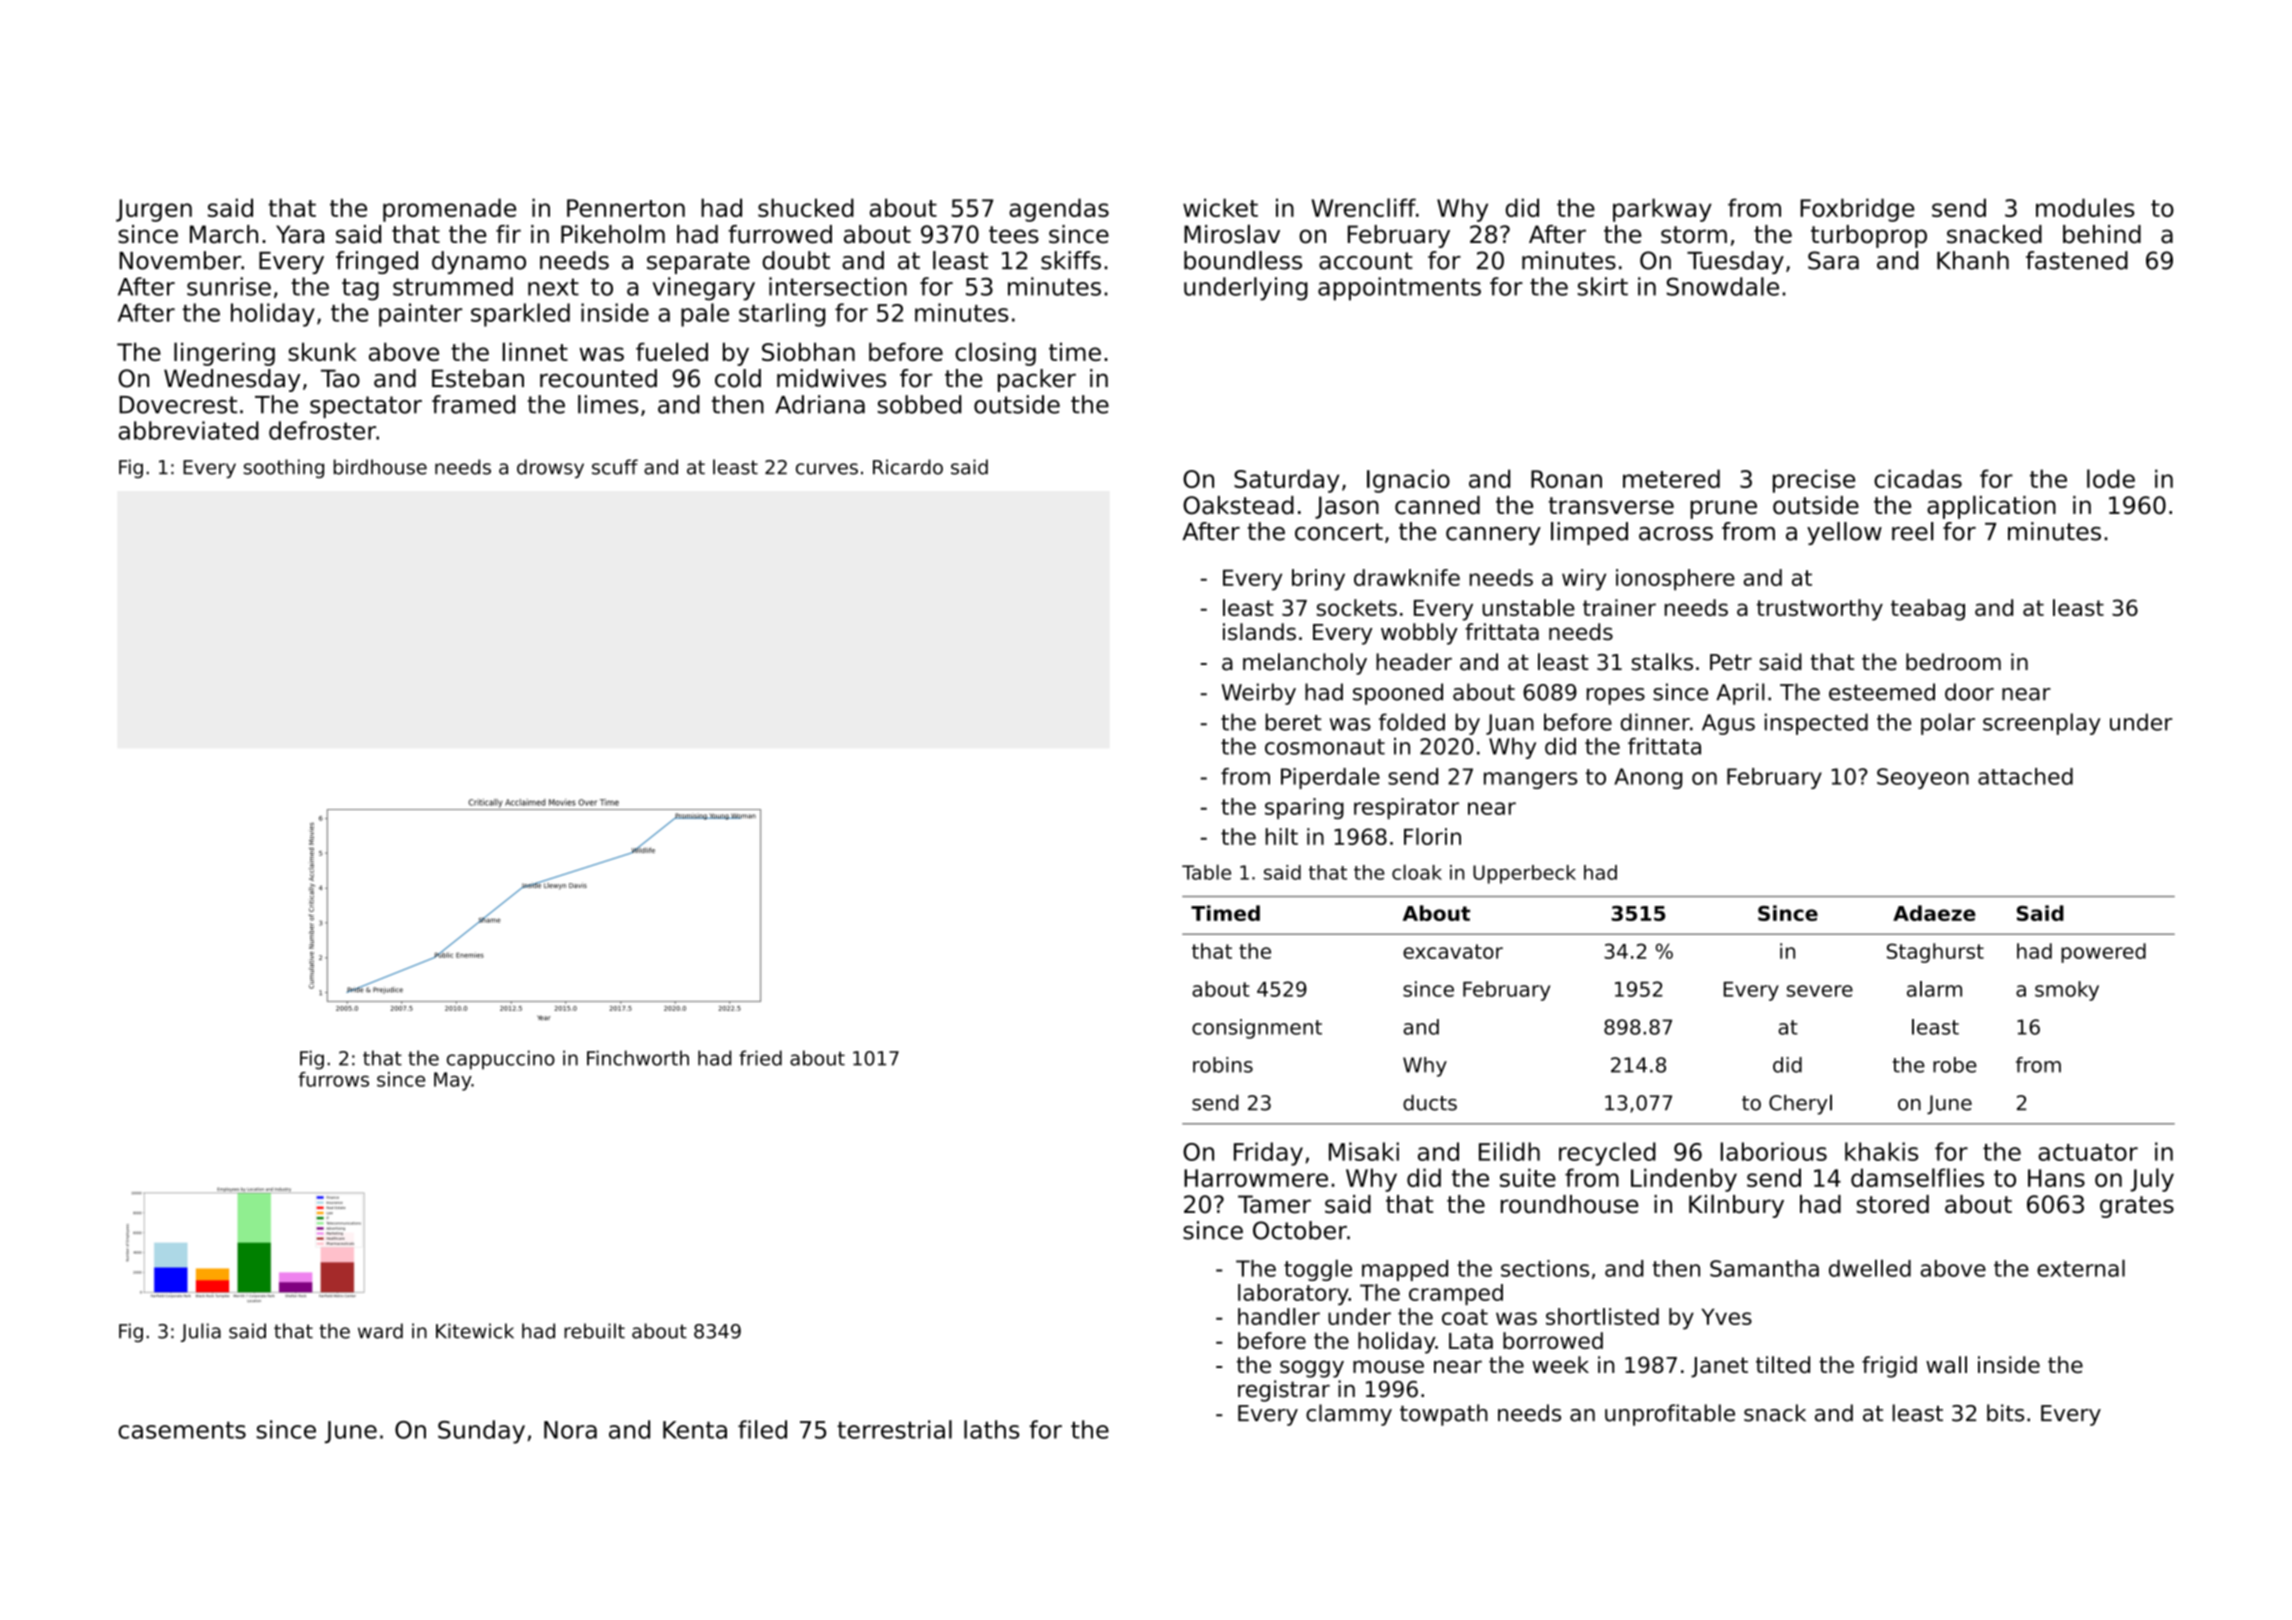  I want to click on casements, so click(182, 1430).
